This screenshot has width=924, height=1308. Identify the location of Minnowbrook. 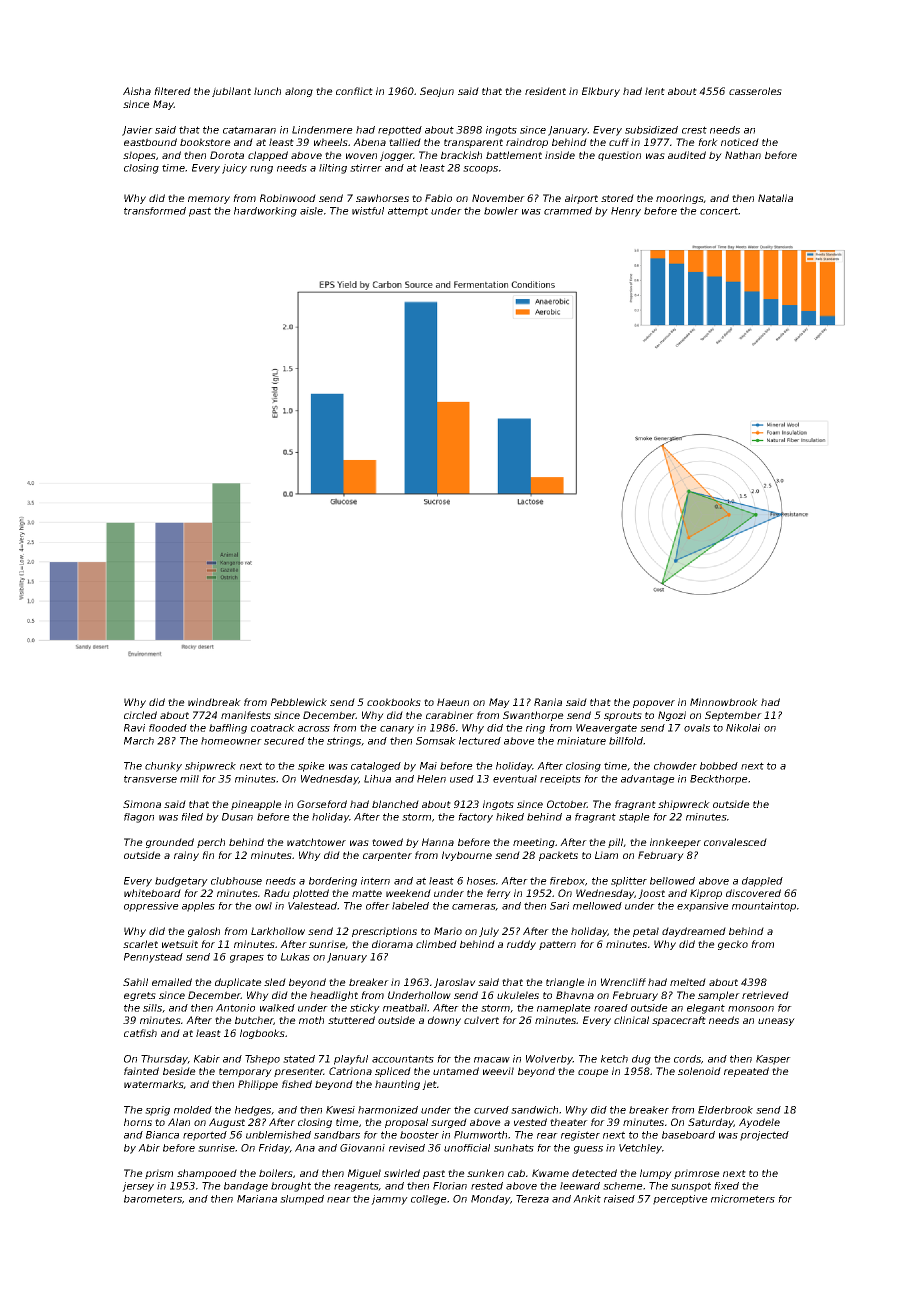
(724, 702).
